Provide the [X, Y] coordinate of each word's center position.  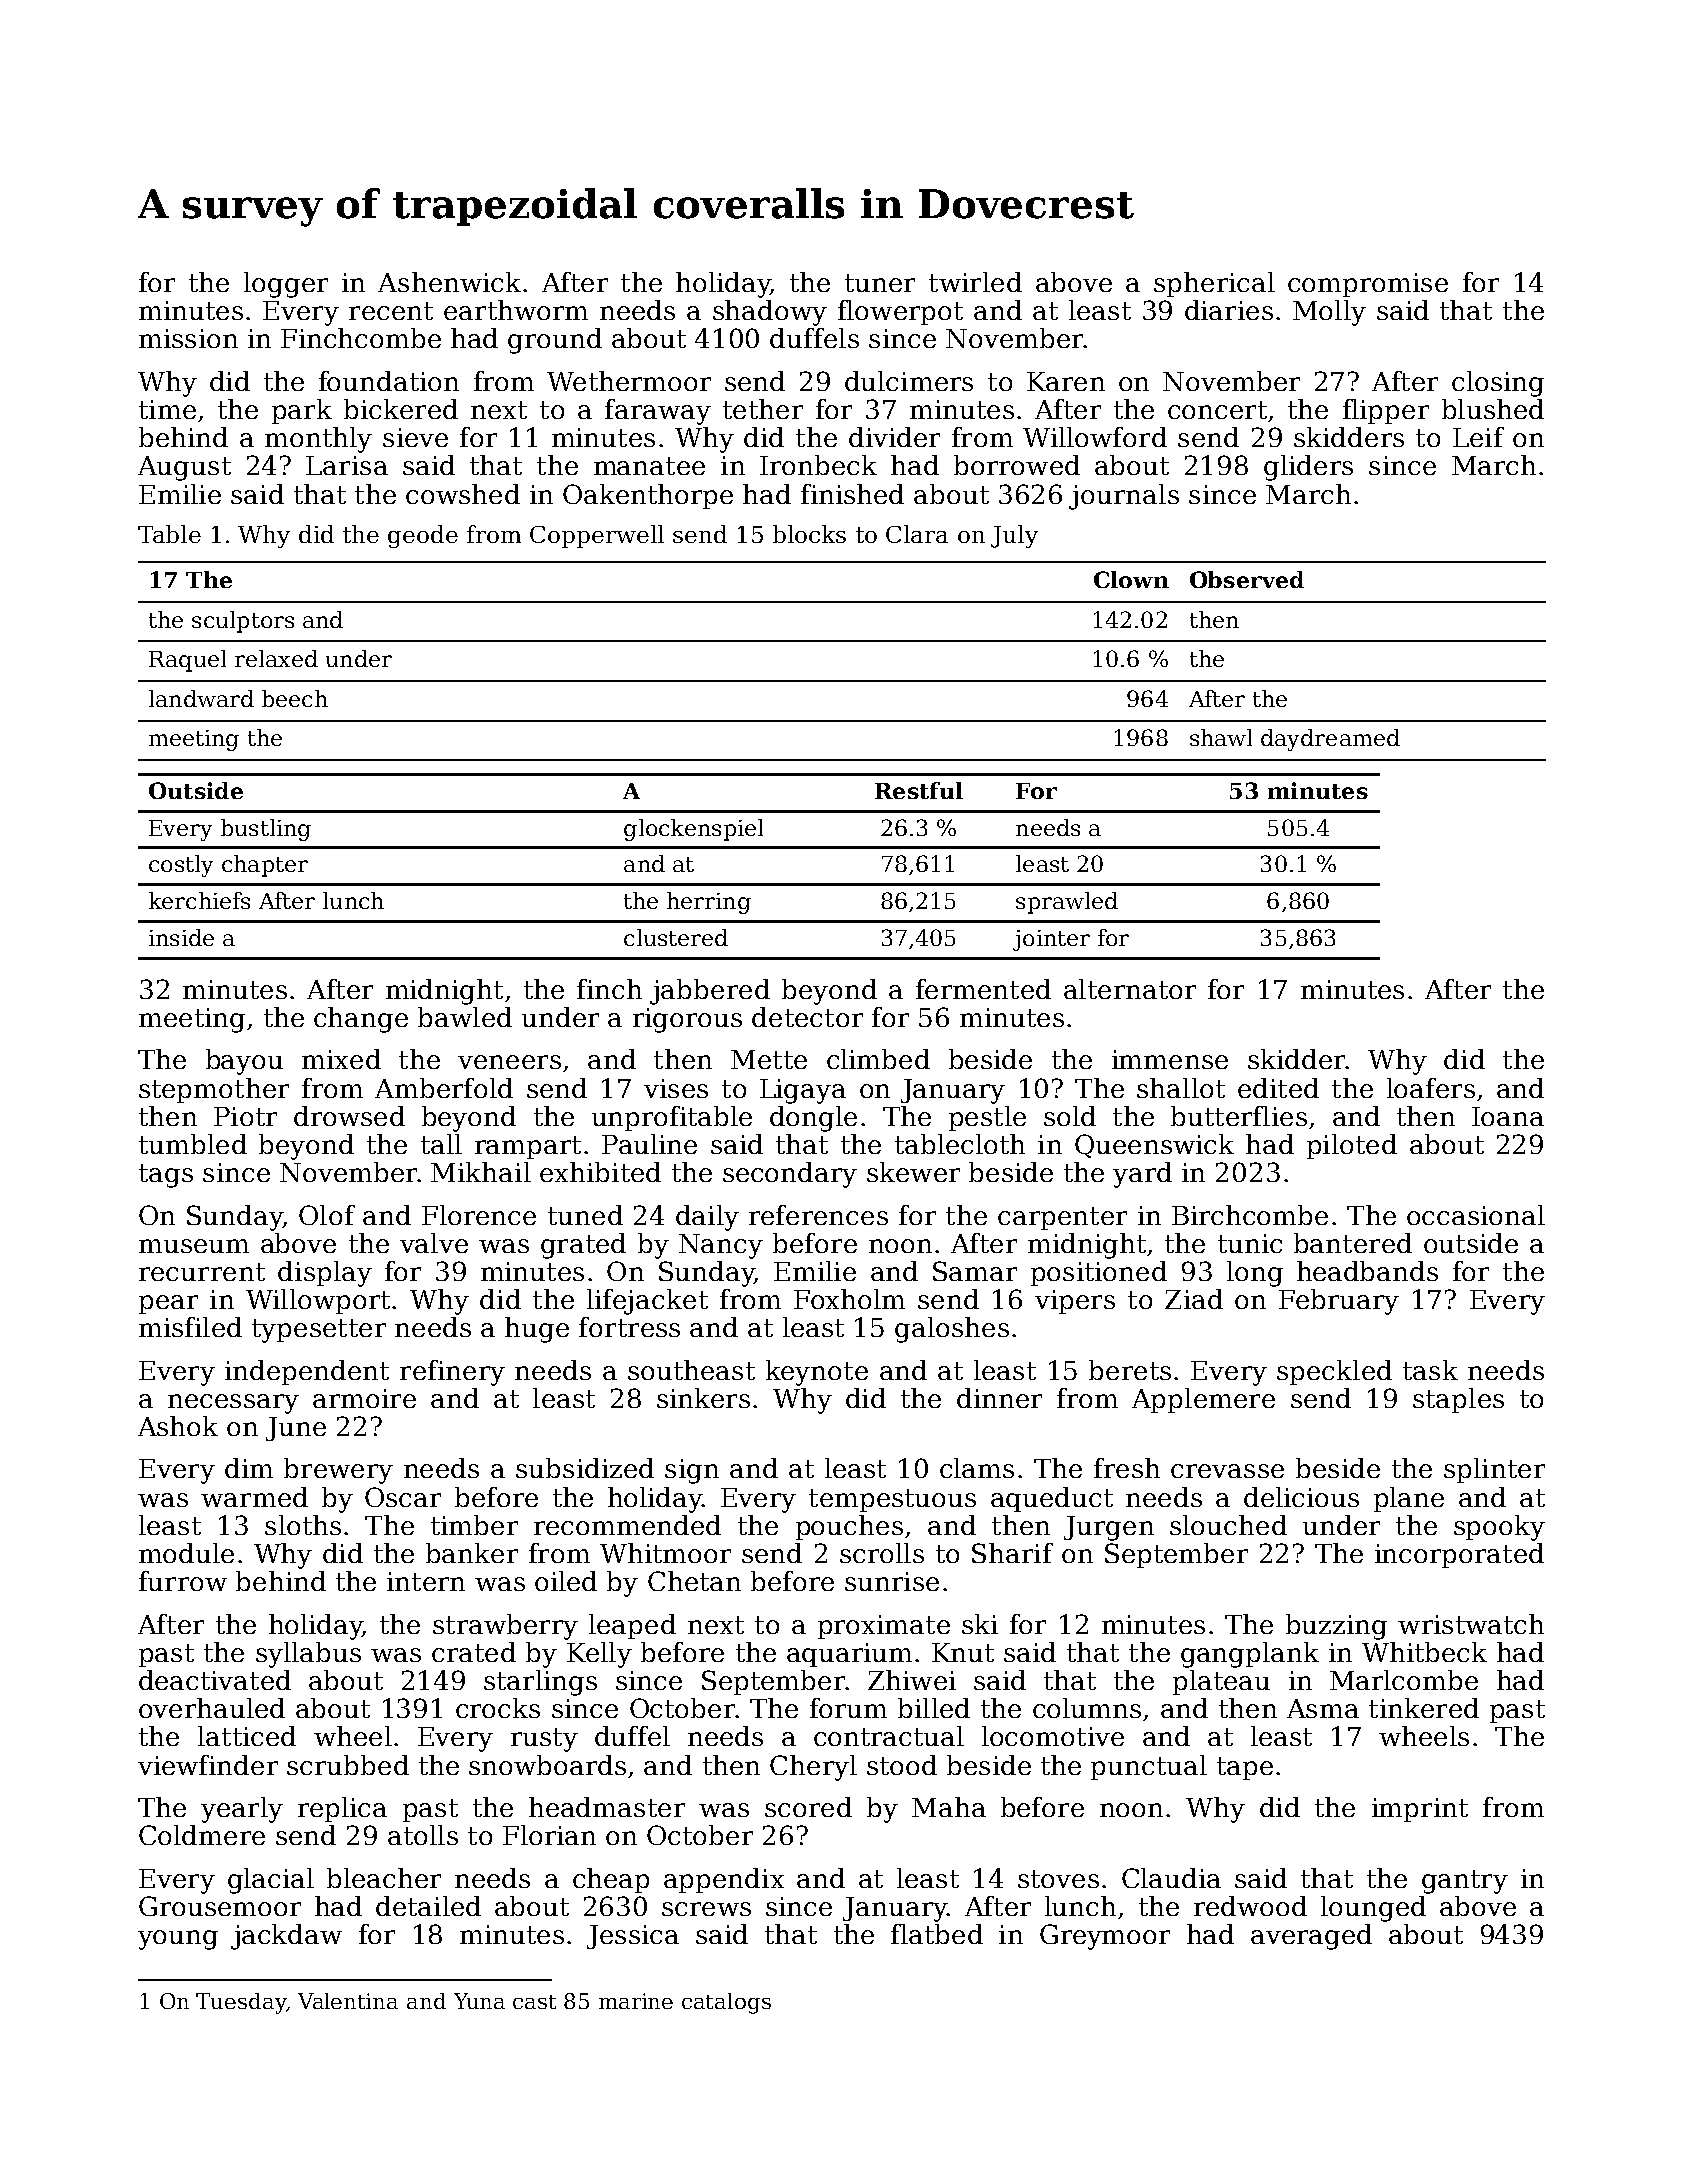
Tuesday [241, 2003]
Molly [1329, 313]
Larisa [347, 465]
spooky [1499, 1528]
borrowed [1017, 465]
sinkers [703, 1398]
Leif [1478, 437]
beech [295, 698]
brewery [338, 1471]
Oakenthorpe [648, 496]
